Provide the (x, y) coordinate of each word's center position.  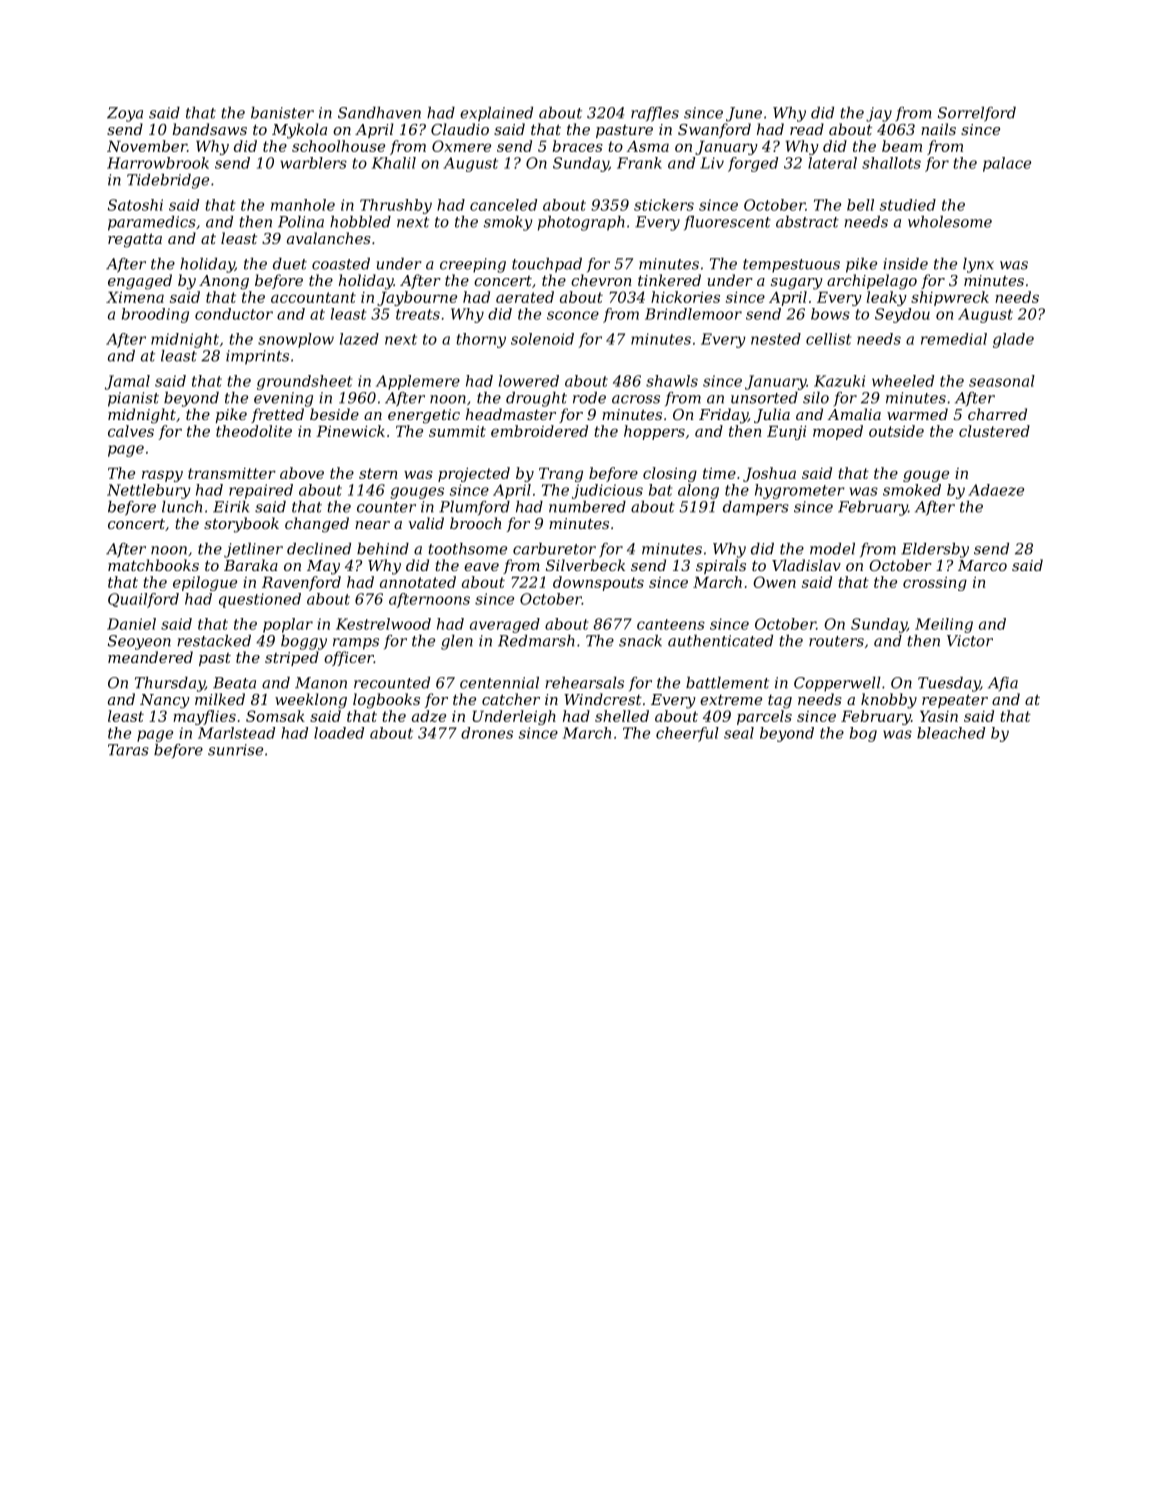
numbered (587, 507)
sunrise (235, 750)
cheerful (687, 734)
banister (282, 113)
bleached (951, 733)
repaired (261, 491)
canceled (503, 205)
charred (997, 414)
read (807, 129)
